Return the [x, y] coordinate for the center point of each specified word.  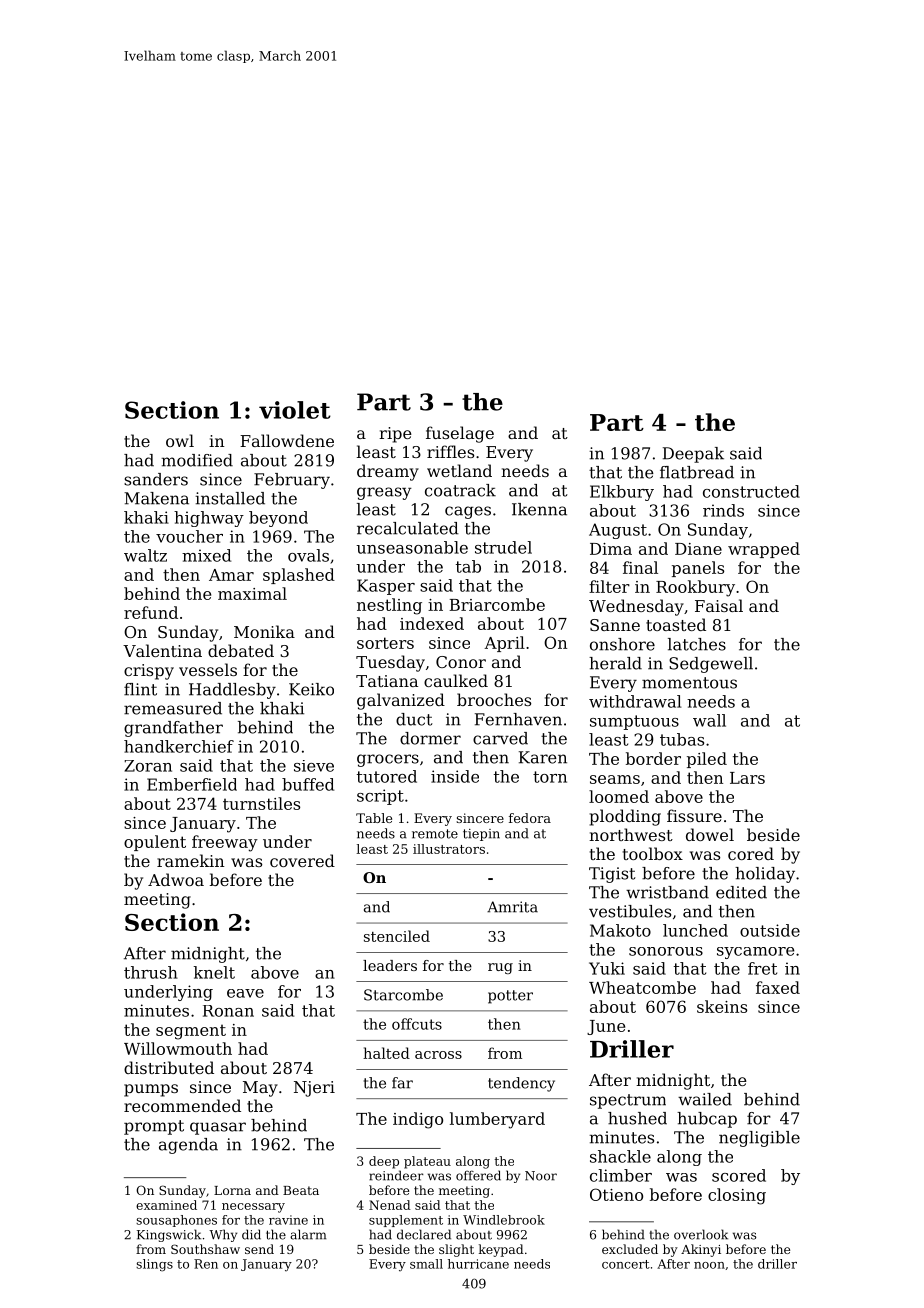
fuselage [460, 434]
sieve [314, 766]
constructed [751, 491]
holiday [765, 875]
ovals [308, 555]
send [259, 1249]
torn [550, 777]
